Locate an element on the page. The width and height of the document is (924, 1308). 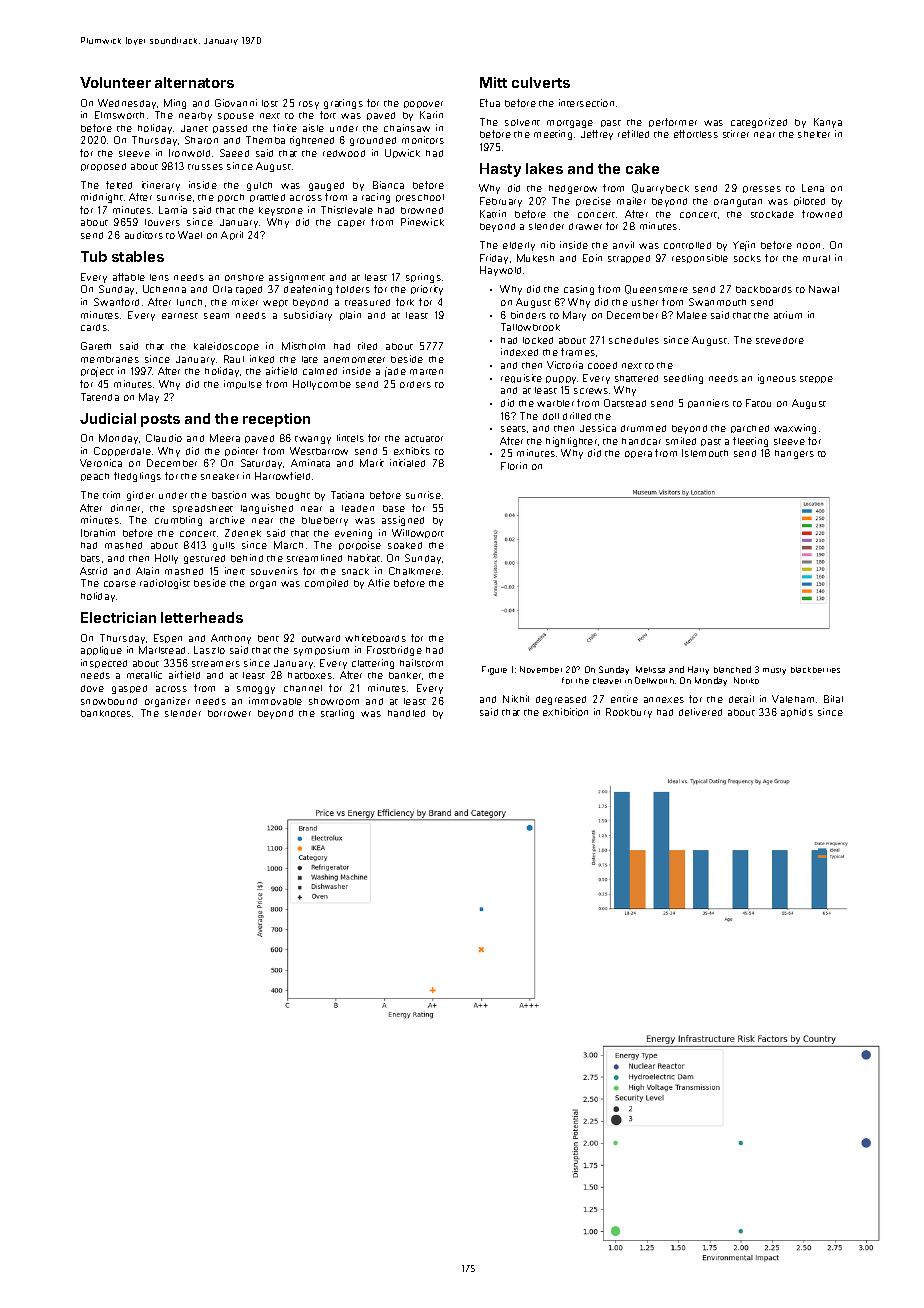
applique is located at coordinates (101, 650).
